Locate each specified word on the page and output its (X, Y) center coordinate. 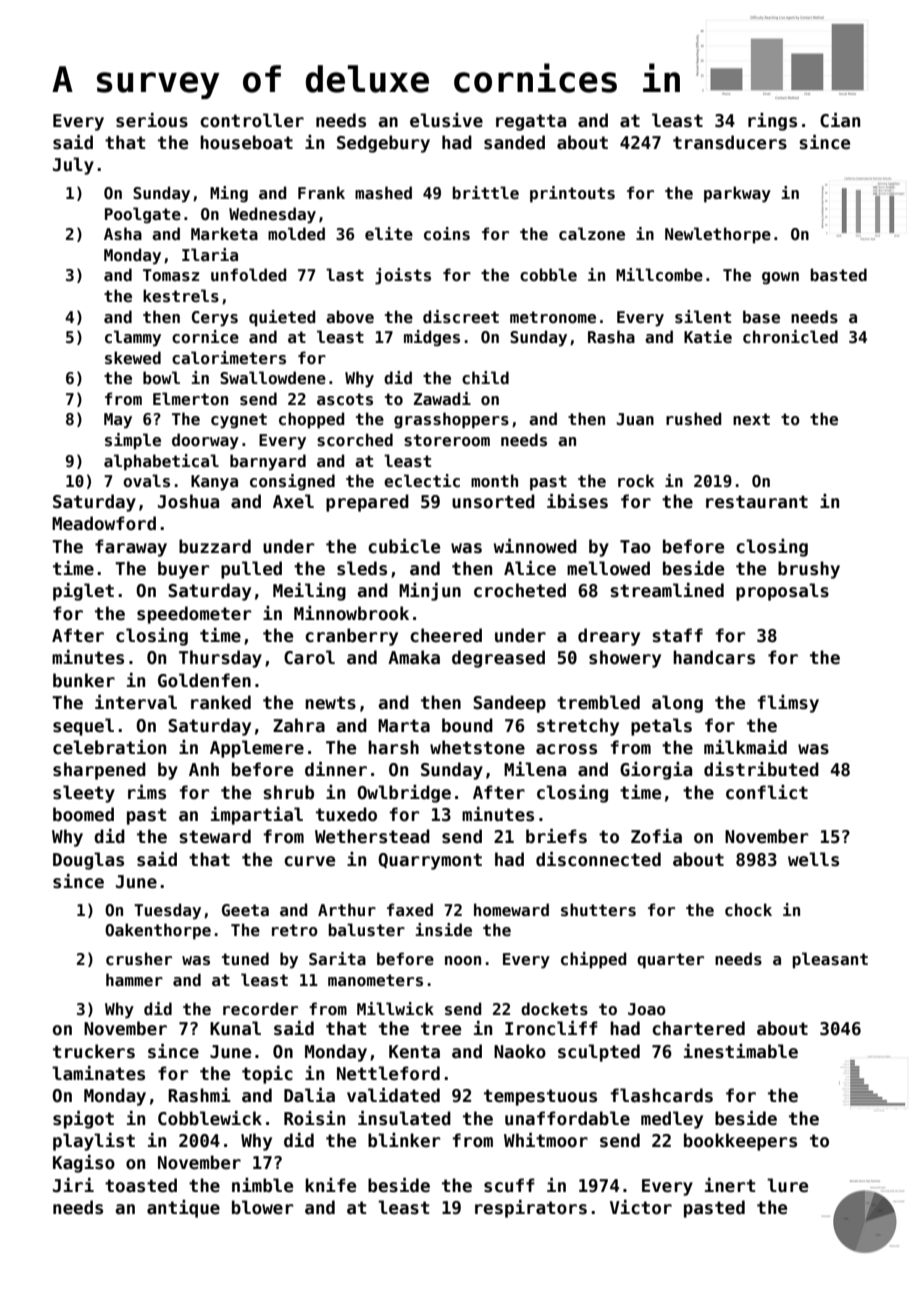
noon (463, 960)
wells (813, 859)
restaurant (757, 502)
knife (330, 1185)
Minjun (430, 592)
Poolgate (143, 215)
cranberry (351, 637)
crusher (139, 959)
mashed (383, 193)
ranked (221, 702)
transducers (730, 142)
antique (183, 1209)
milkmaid (745, 747)
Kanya (214, 483)
